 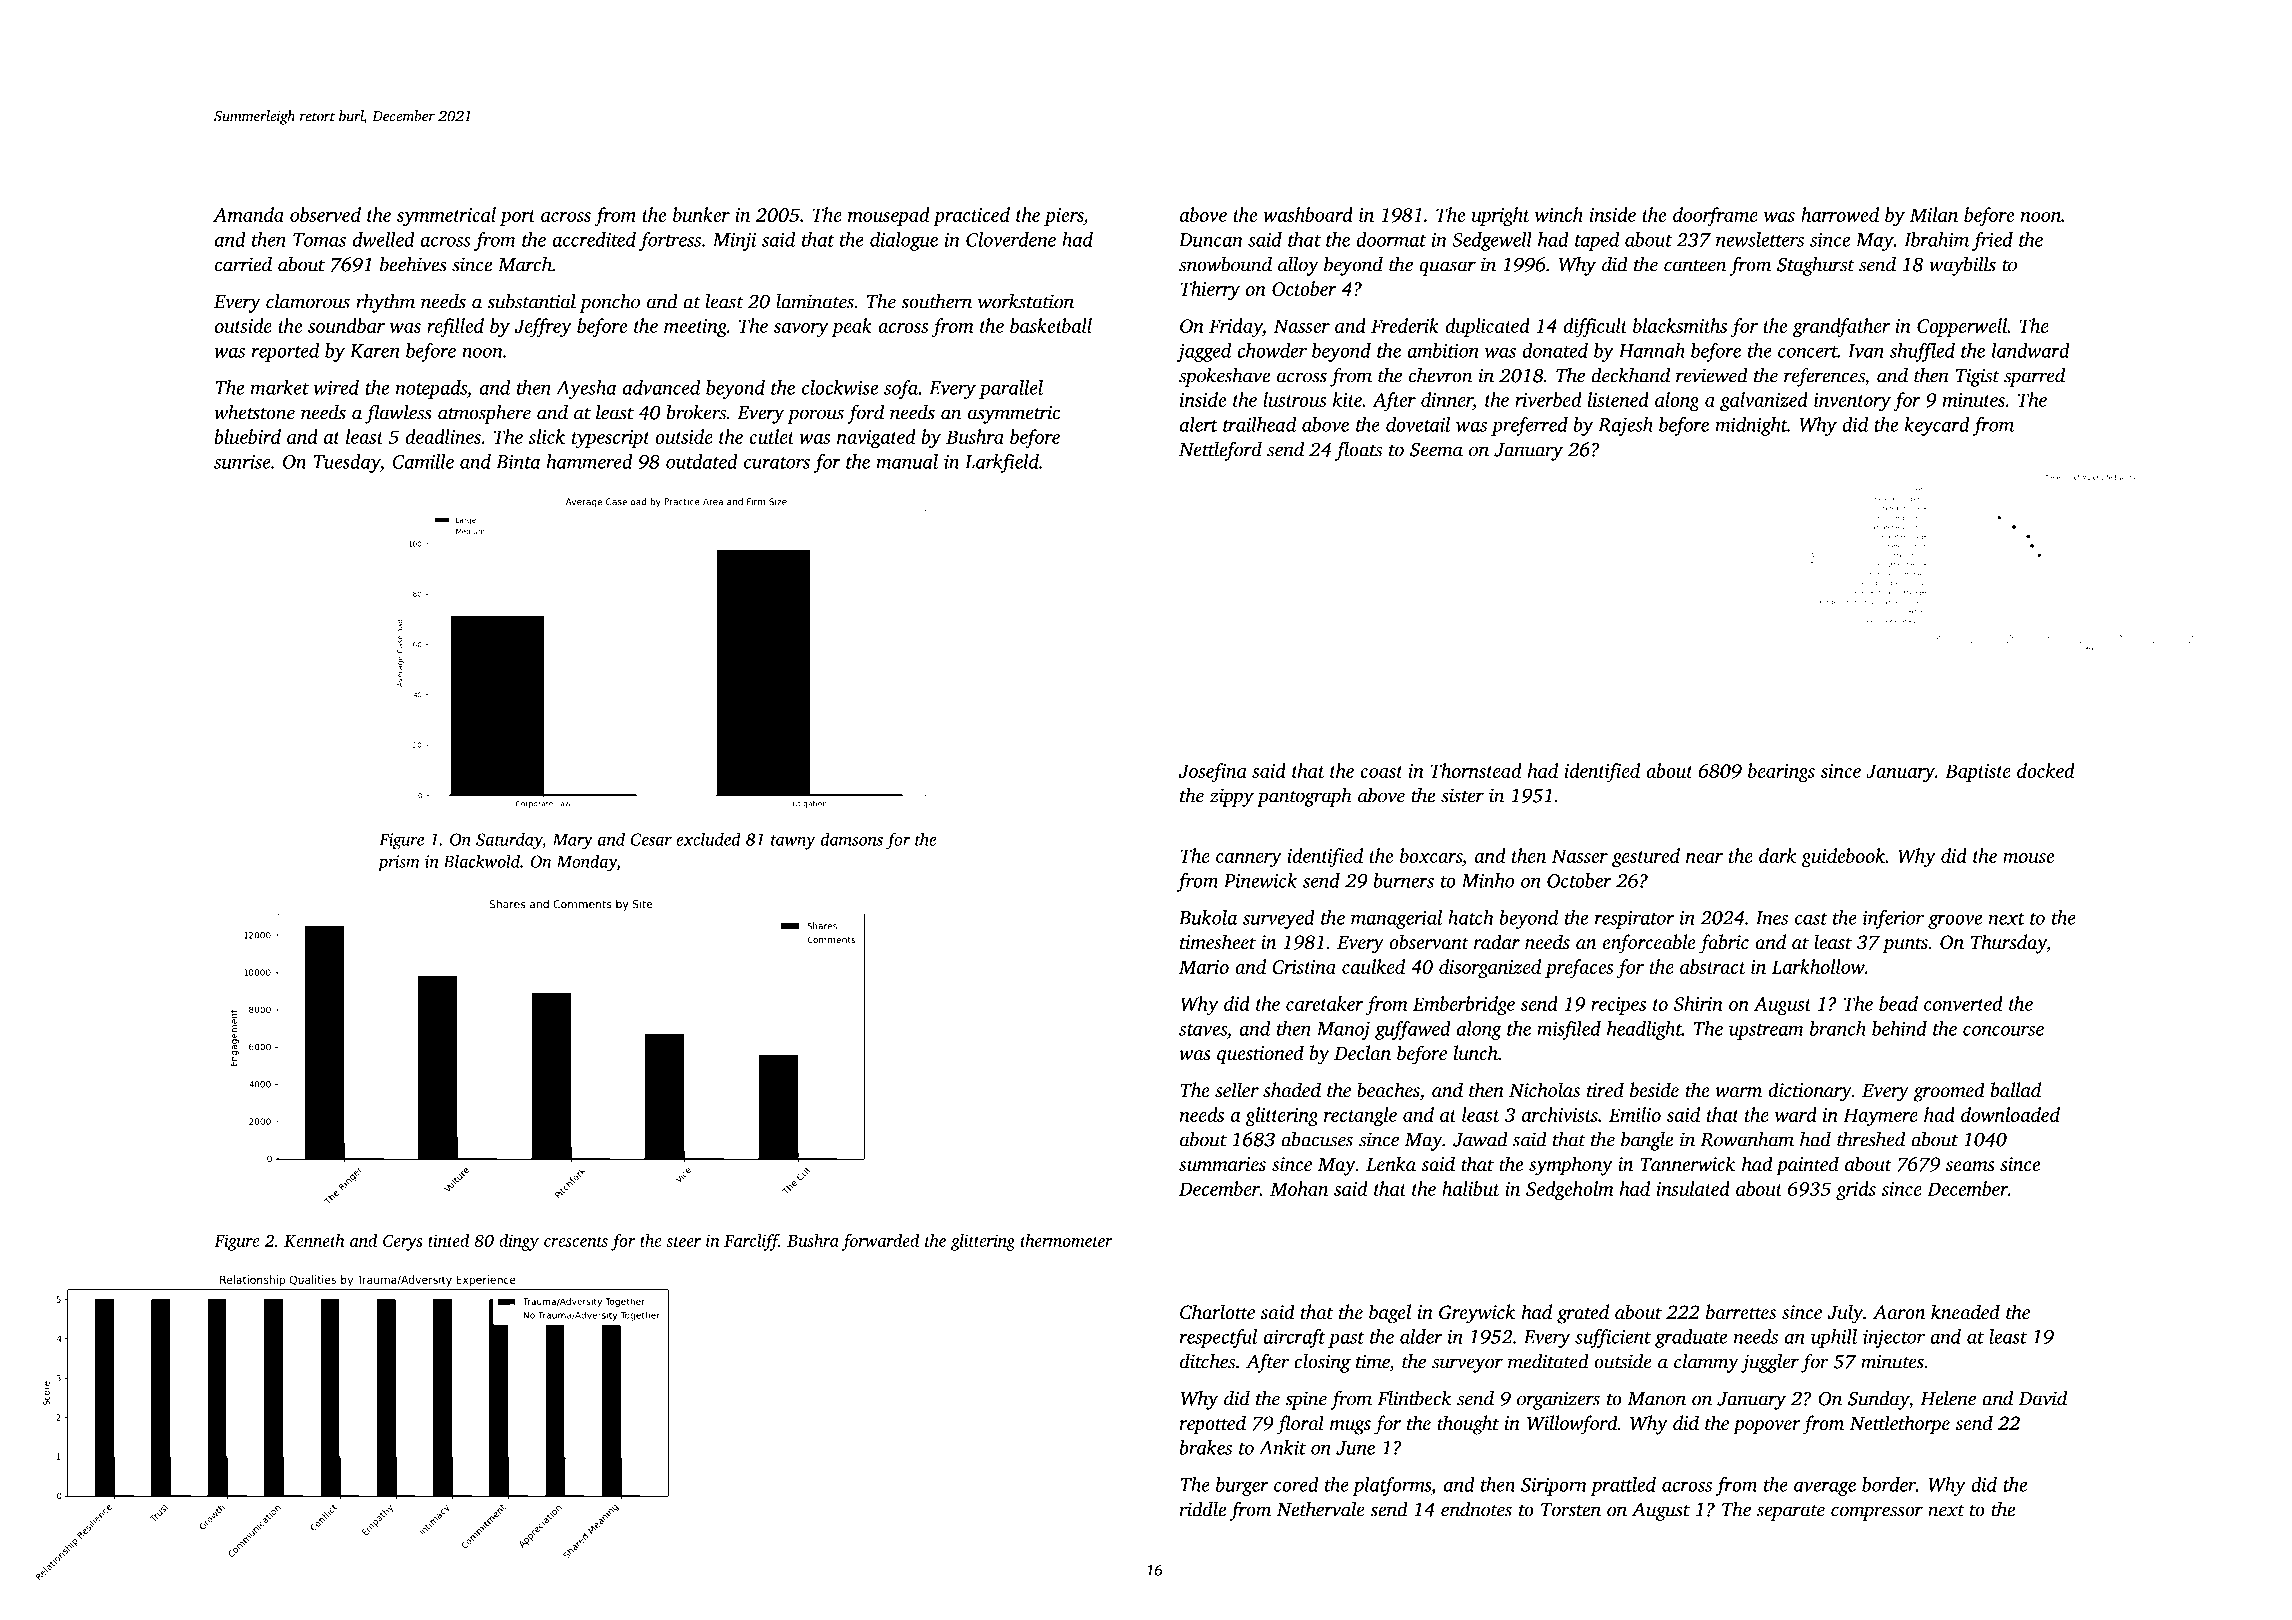 What do you see at coordinates (1777, 855) in the image?
I see `dark` at bounding box center [1777, 855].
